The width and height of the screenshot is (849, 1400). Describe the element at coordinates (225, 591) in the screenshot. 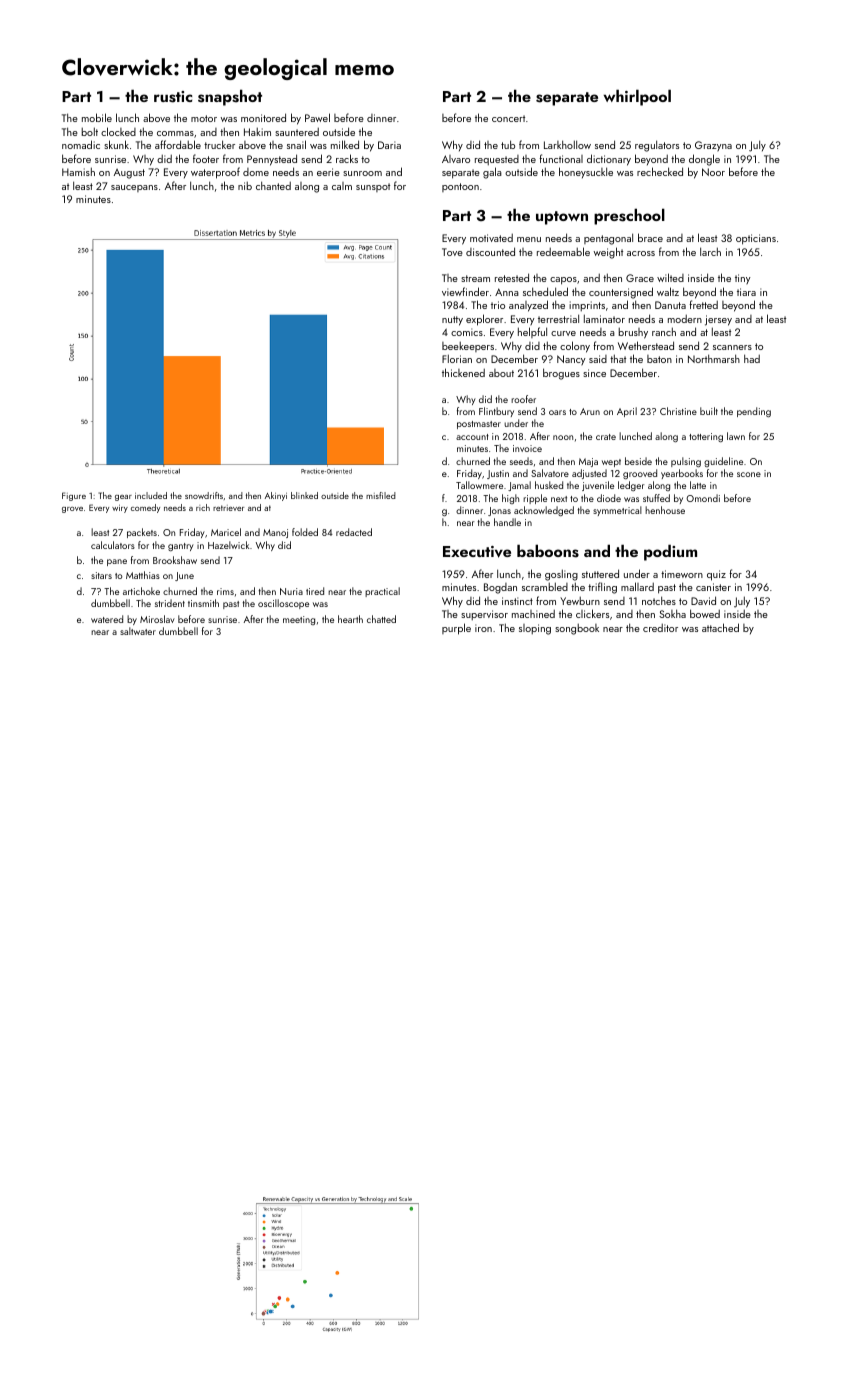

I see `rims` at that location.
